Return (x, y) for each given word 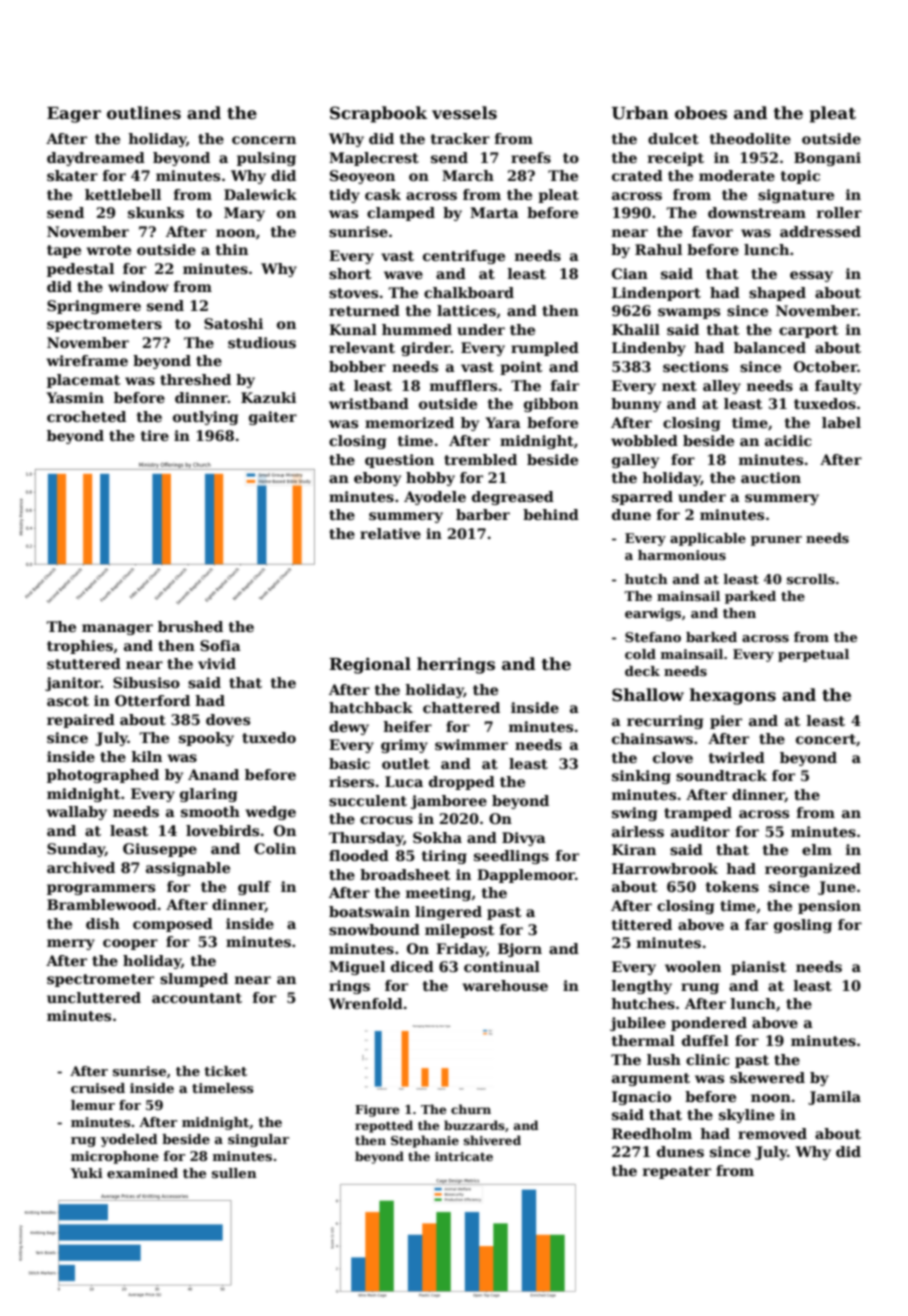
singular (258, 1140)
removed (772, 1133)
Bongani (827, 159)
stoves (353, 293)
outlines (144, 113)
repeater (677, 1172)
